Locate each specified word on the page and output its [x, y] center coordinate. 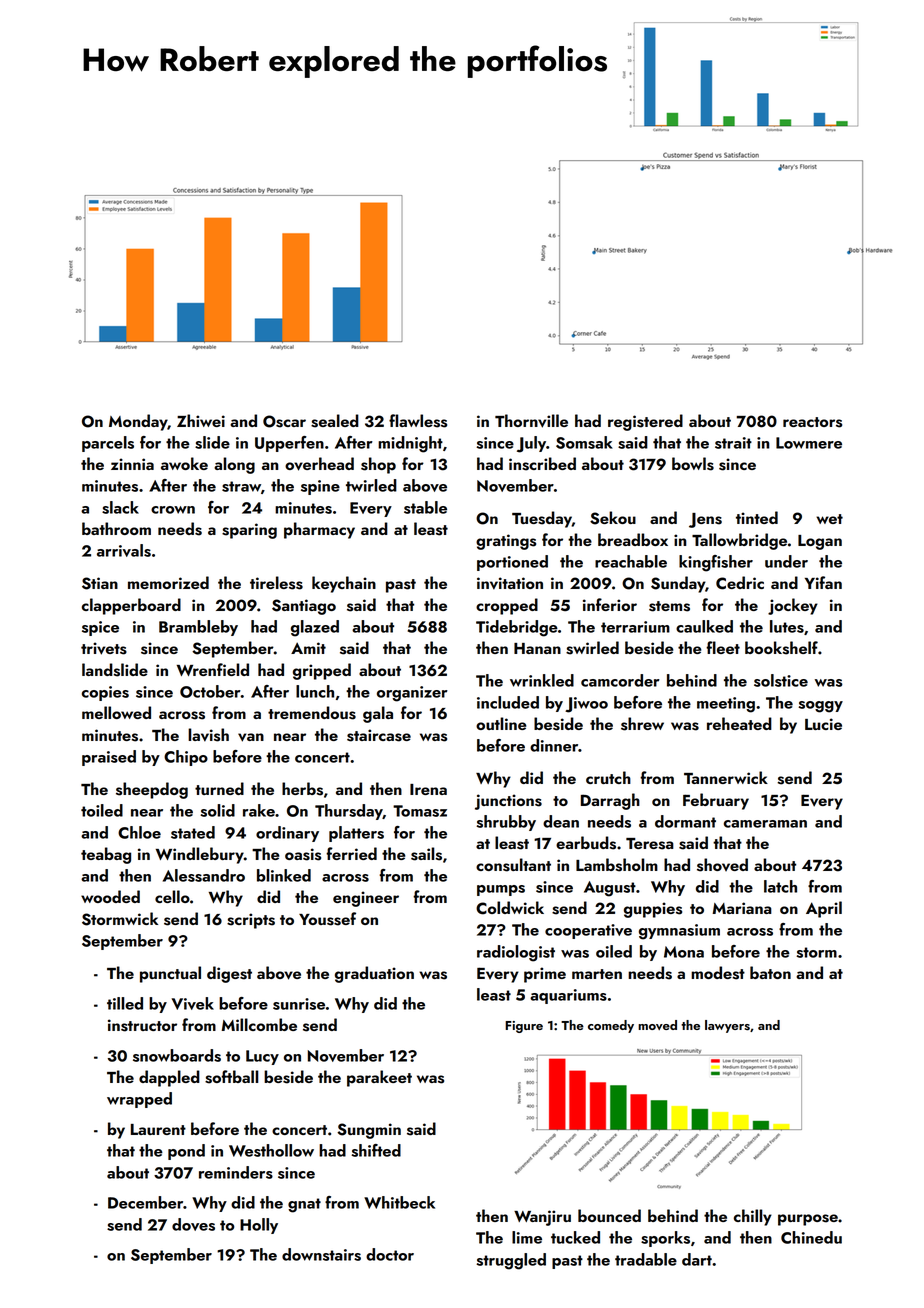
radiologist [516, 953]
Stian [100, 583]
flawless [418, 421]
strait [733, 443]
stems [669, 606]
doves [193, 1224]
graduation [374, 974]
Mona [684, 952]
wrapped [139, 1100]
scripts [251, 921]
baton [770, 972]
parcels [108, 444]
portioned [512, 563]
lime [527, 1237]
